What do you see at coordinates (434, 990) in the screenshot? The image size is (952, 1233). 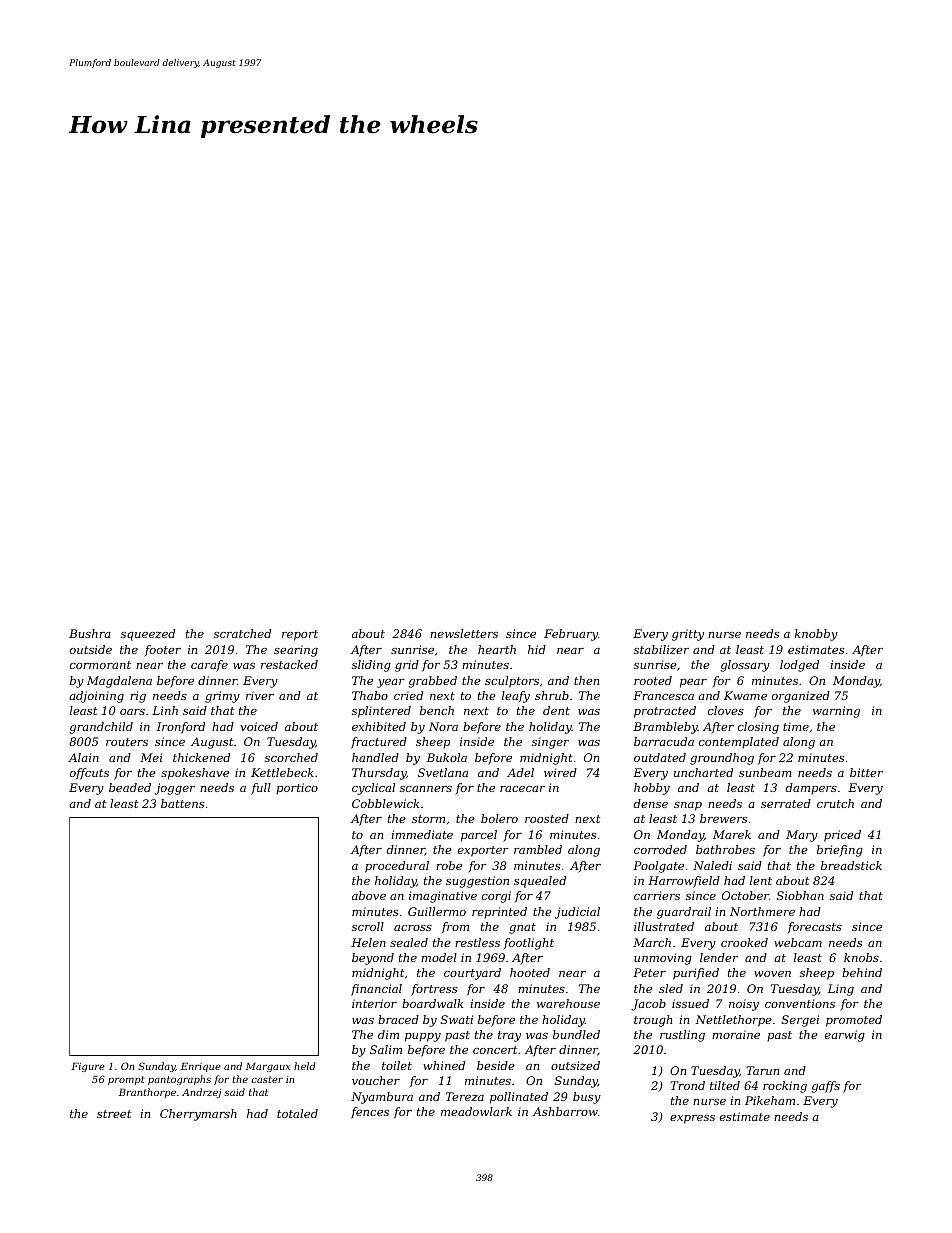 I see `fortress` at bounding box center [434, 990].
